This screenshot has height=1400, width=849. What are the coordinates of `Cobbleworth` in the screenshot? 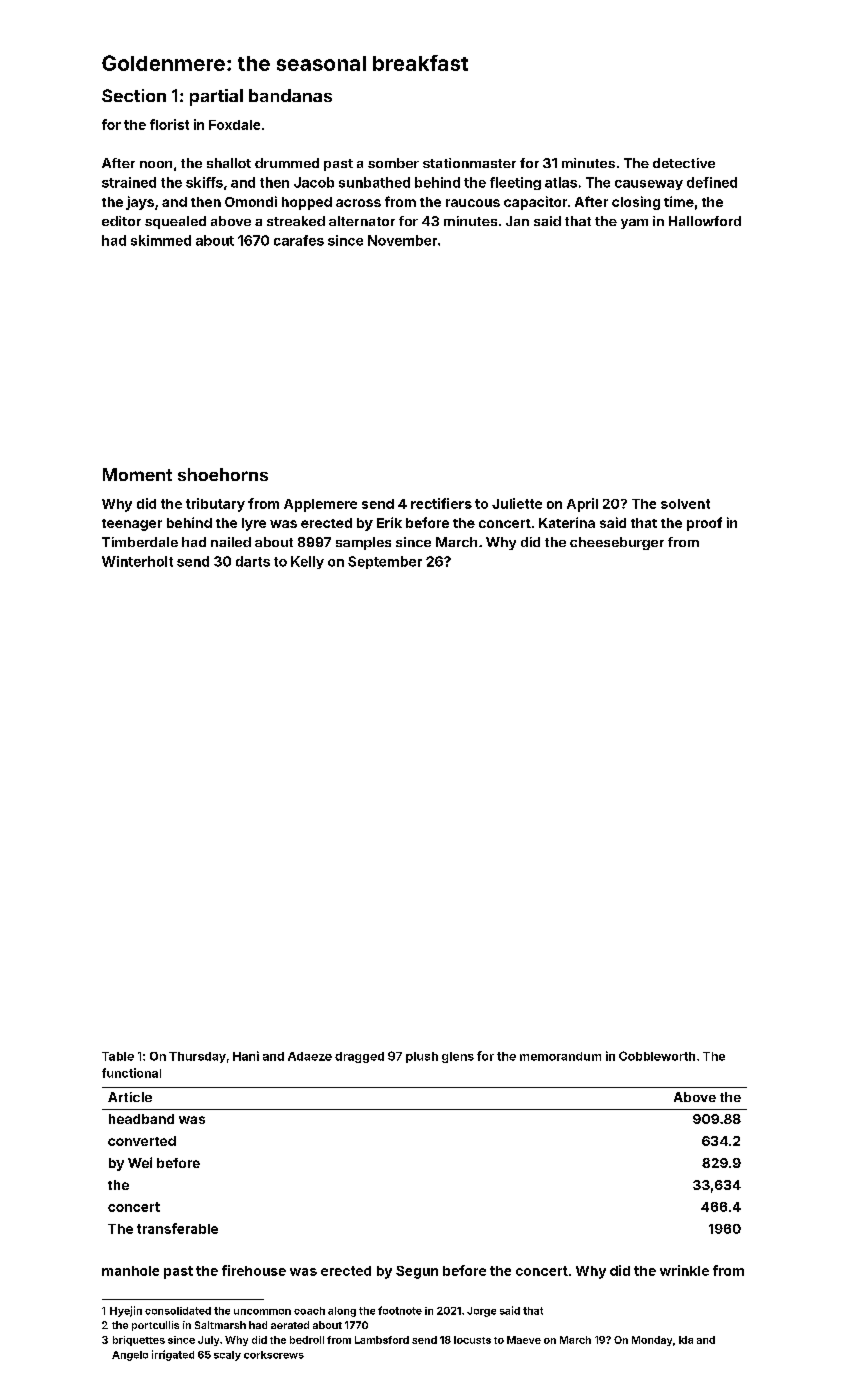 It's located at (657, 1056).
